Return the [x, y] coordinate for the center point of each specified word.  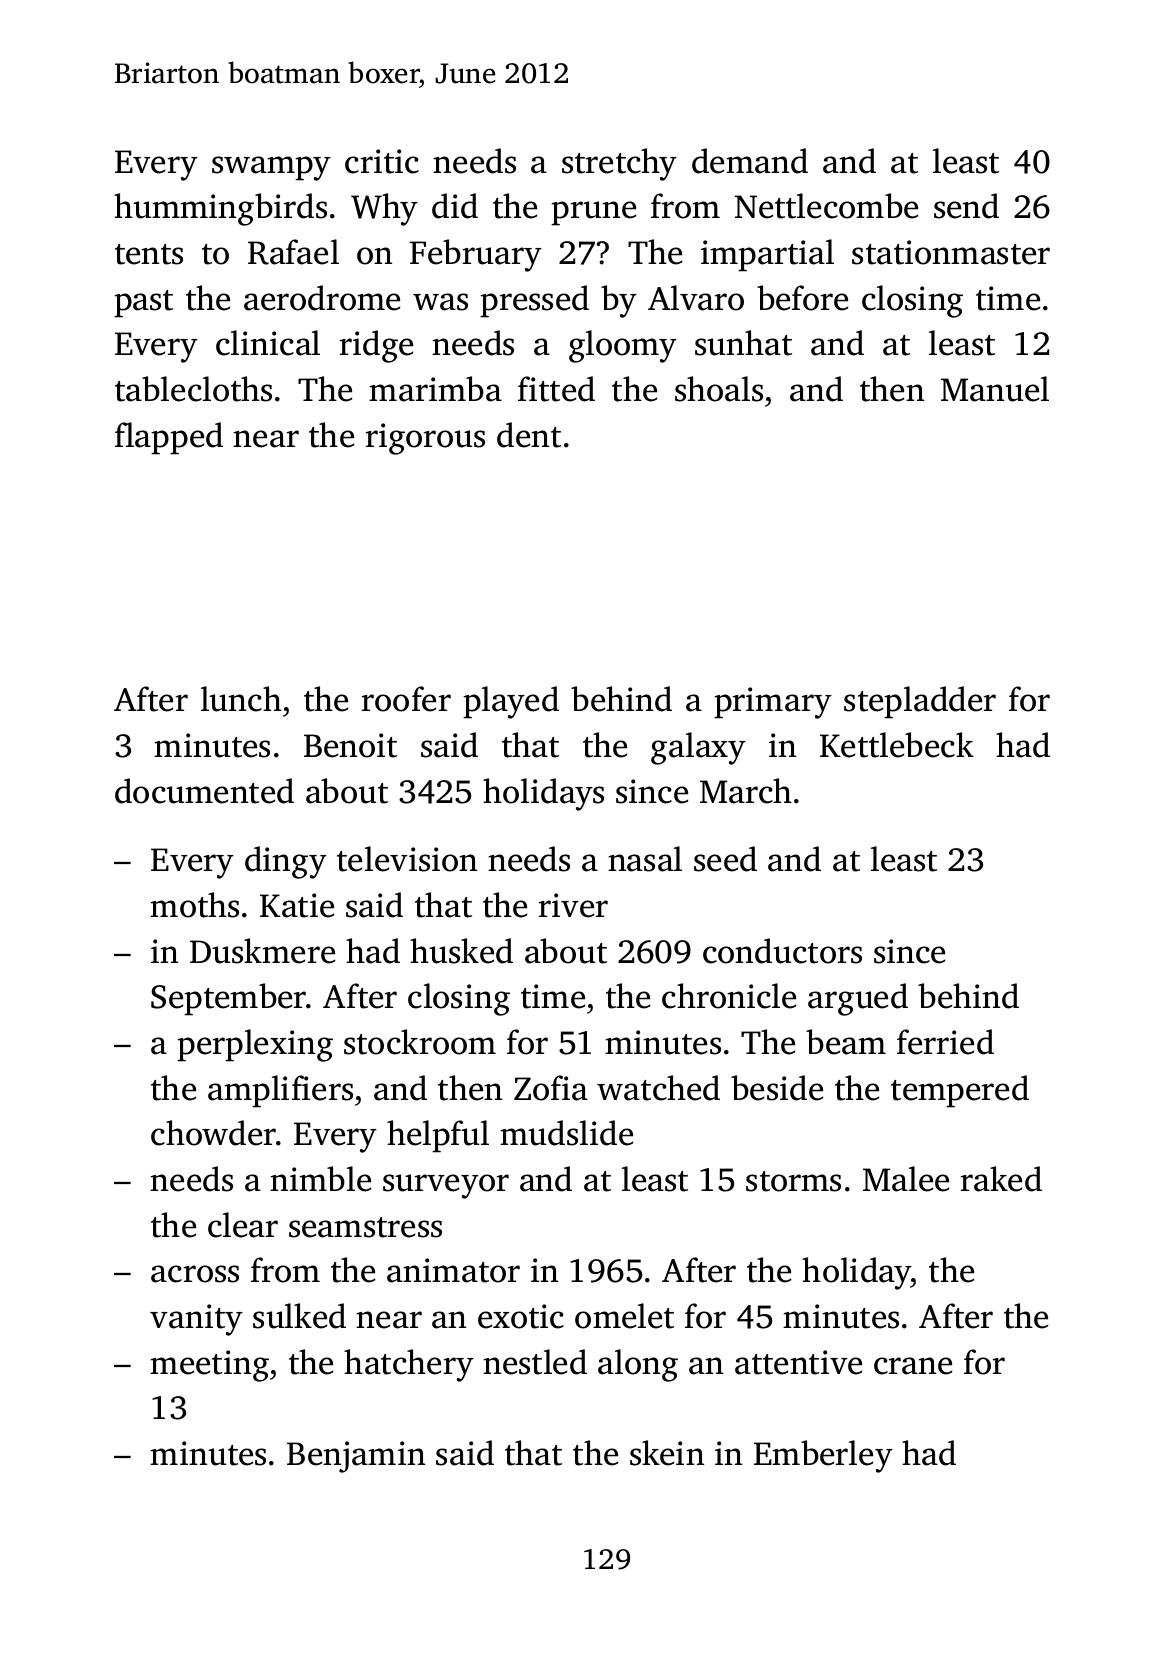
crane [913, 1366]
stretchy [619, 164]
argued [858, 999]
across [195, 1274]
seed [725, 859]
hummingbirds [220, 209]
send [966, 206]
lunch [241, 699]
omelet [624, 1316]
